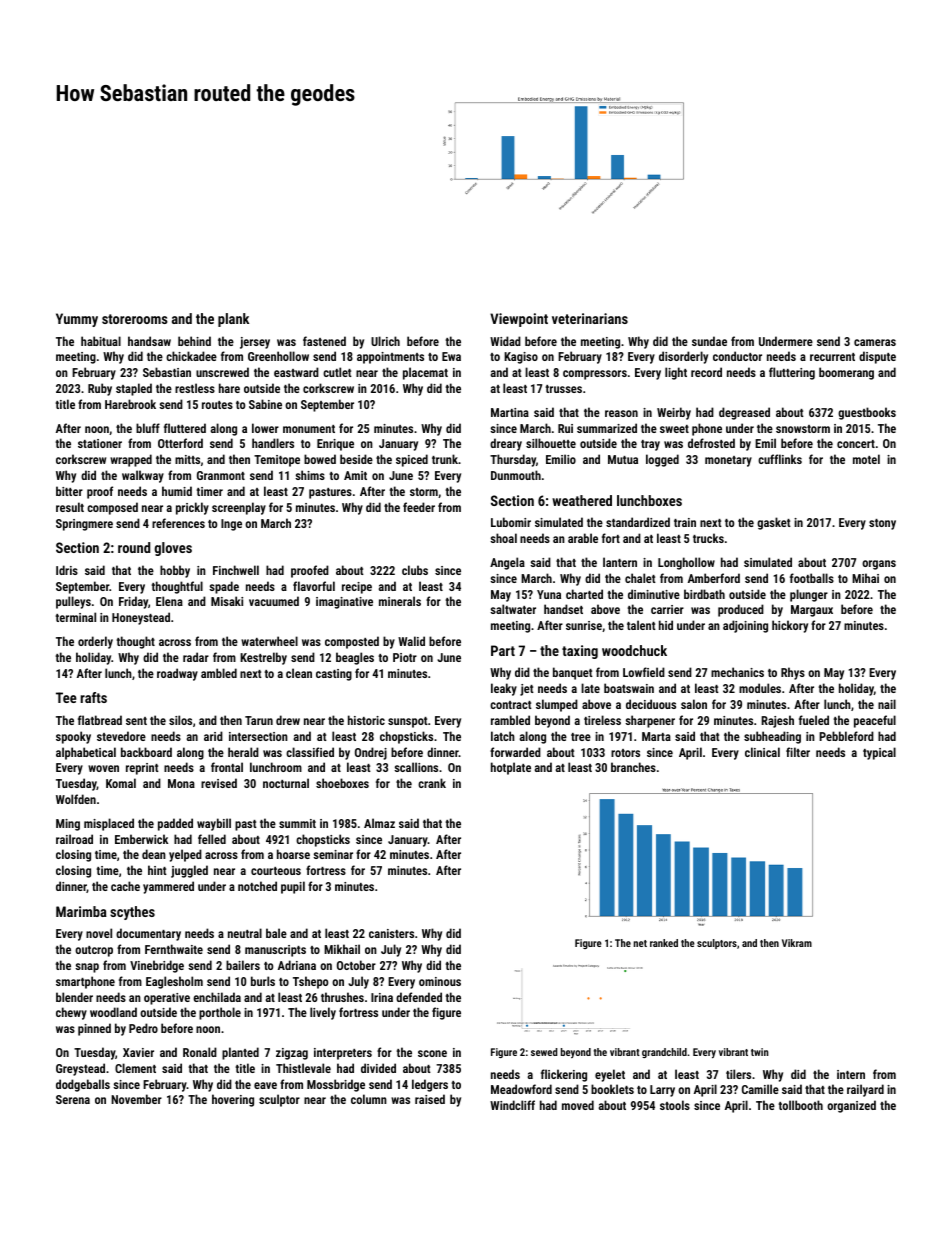  Describe the element at coordinates (507, 563) in the page. I see `Angela` at that location.
